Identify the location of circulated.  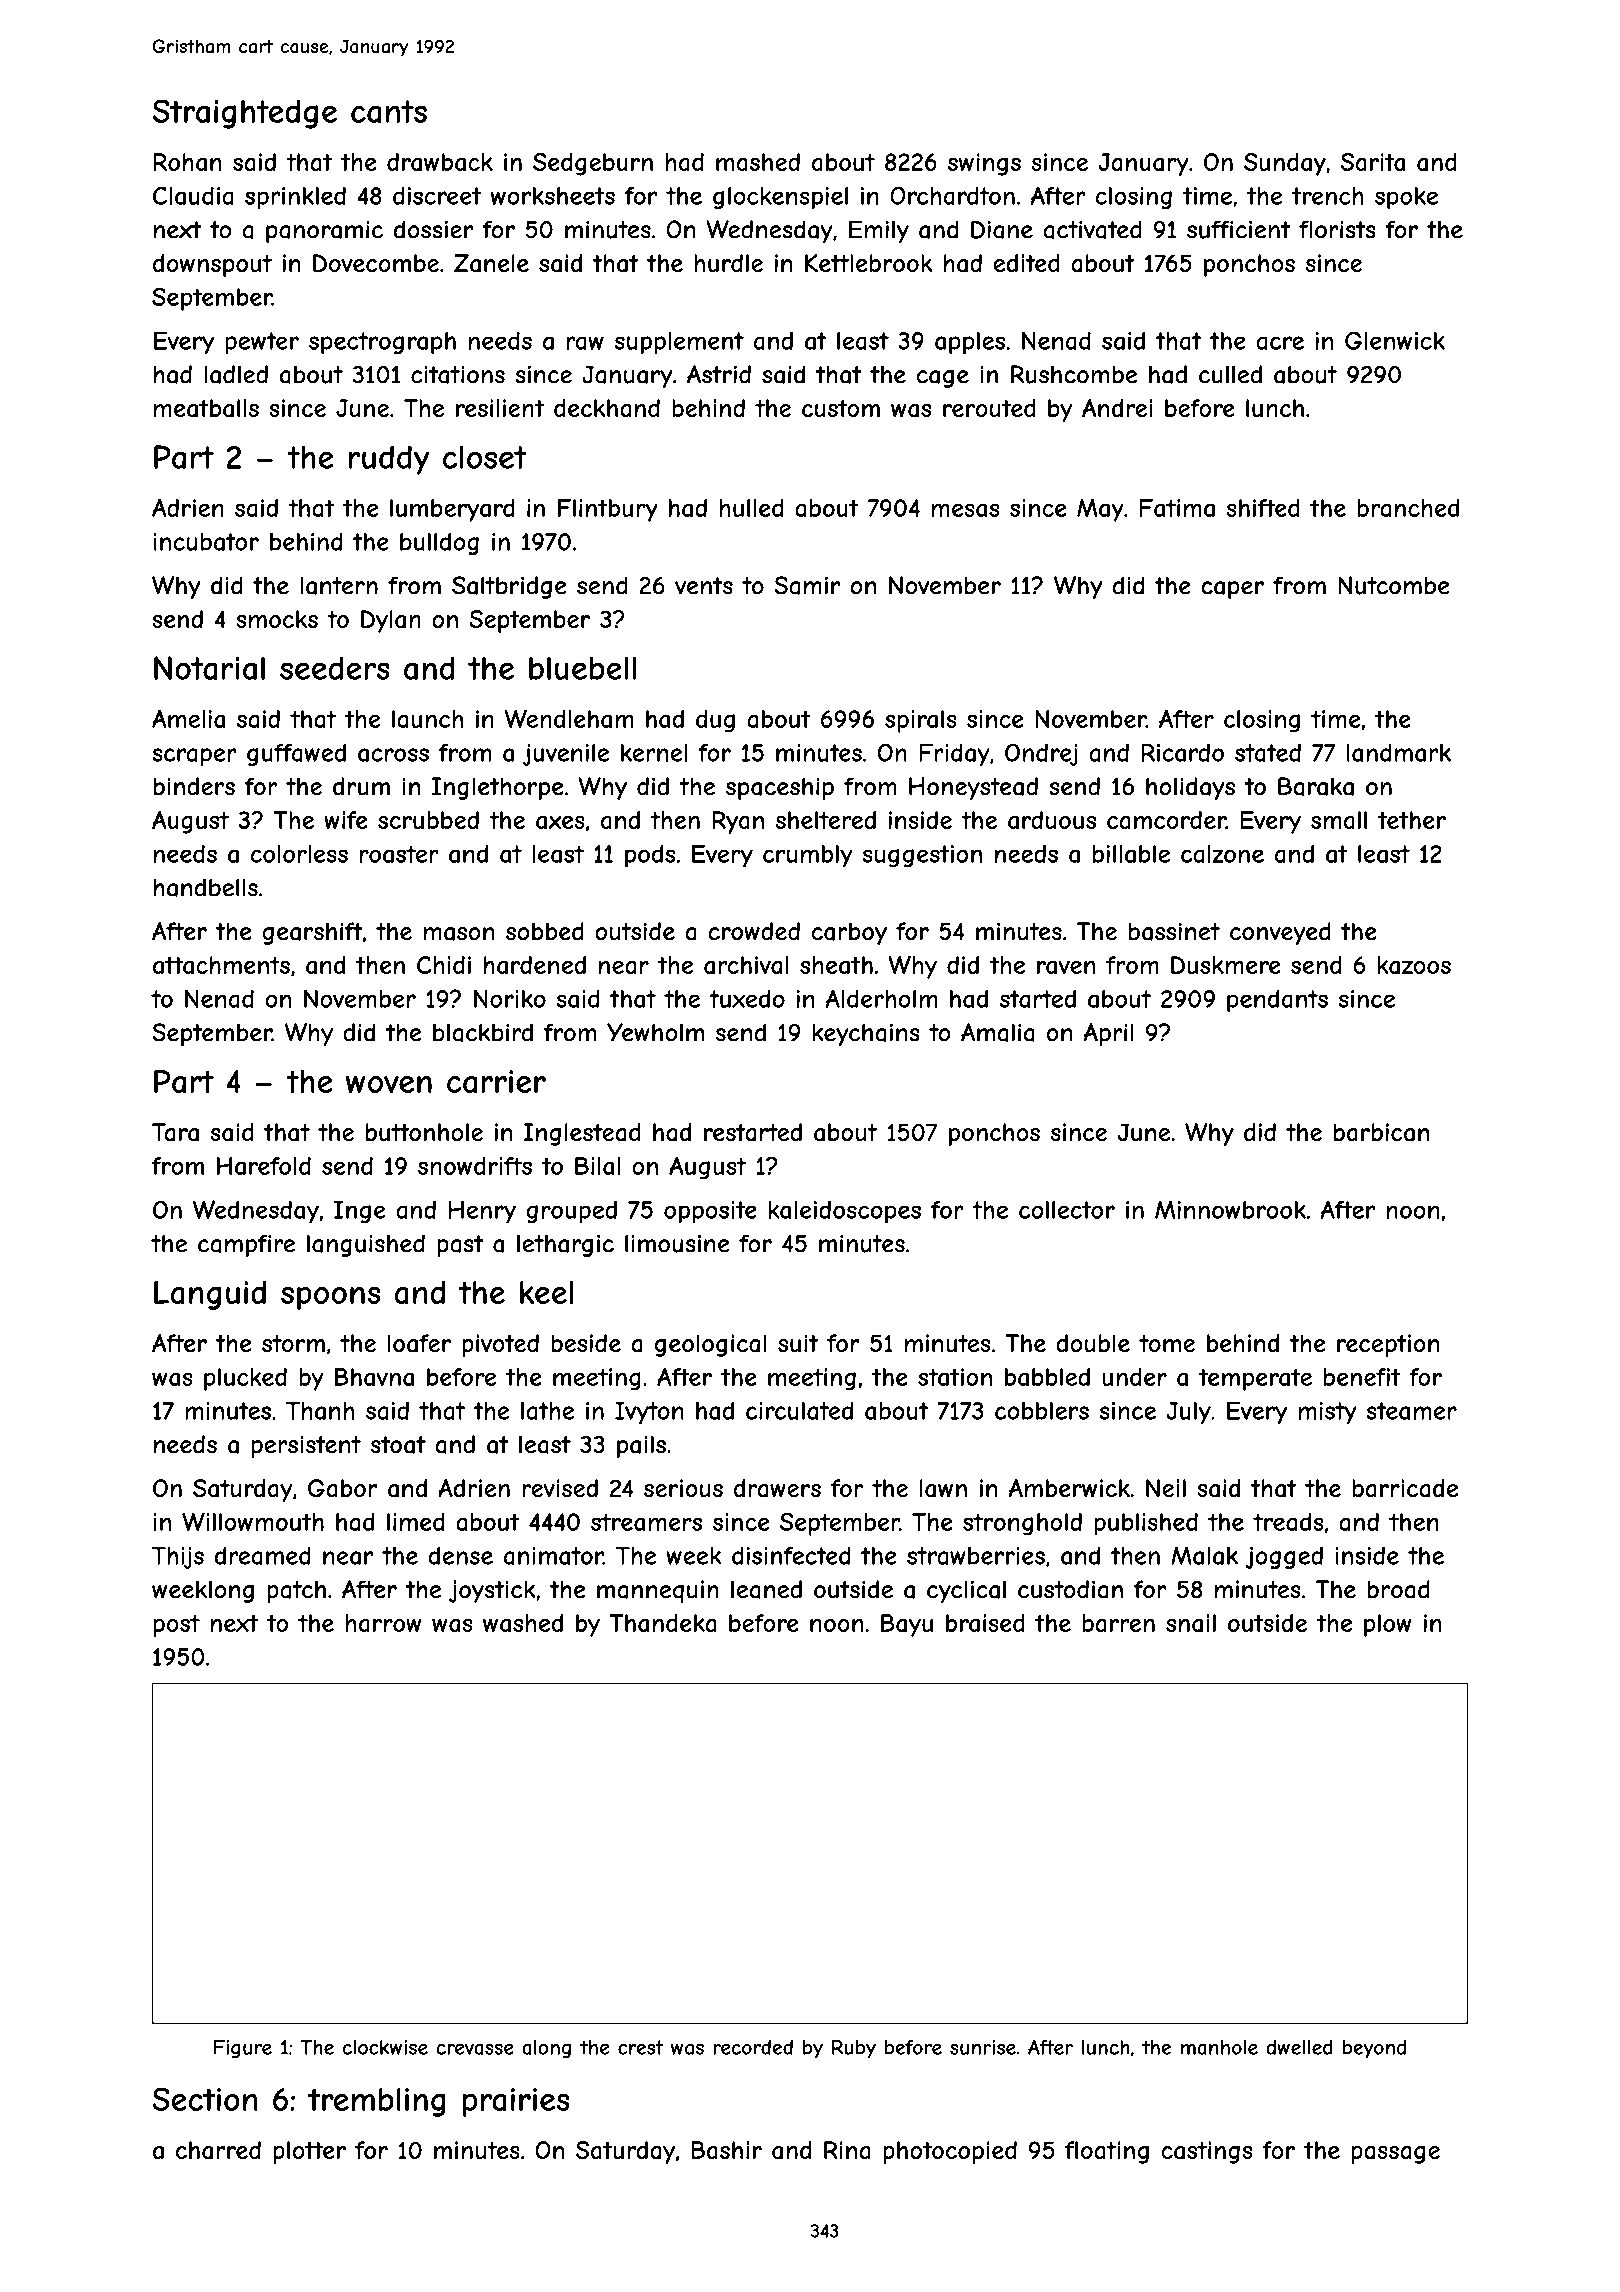
(799, 1411).
